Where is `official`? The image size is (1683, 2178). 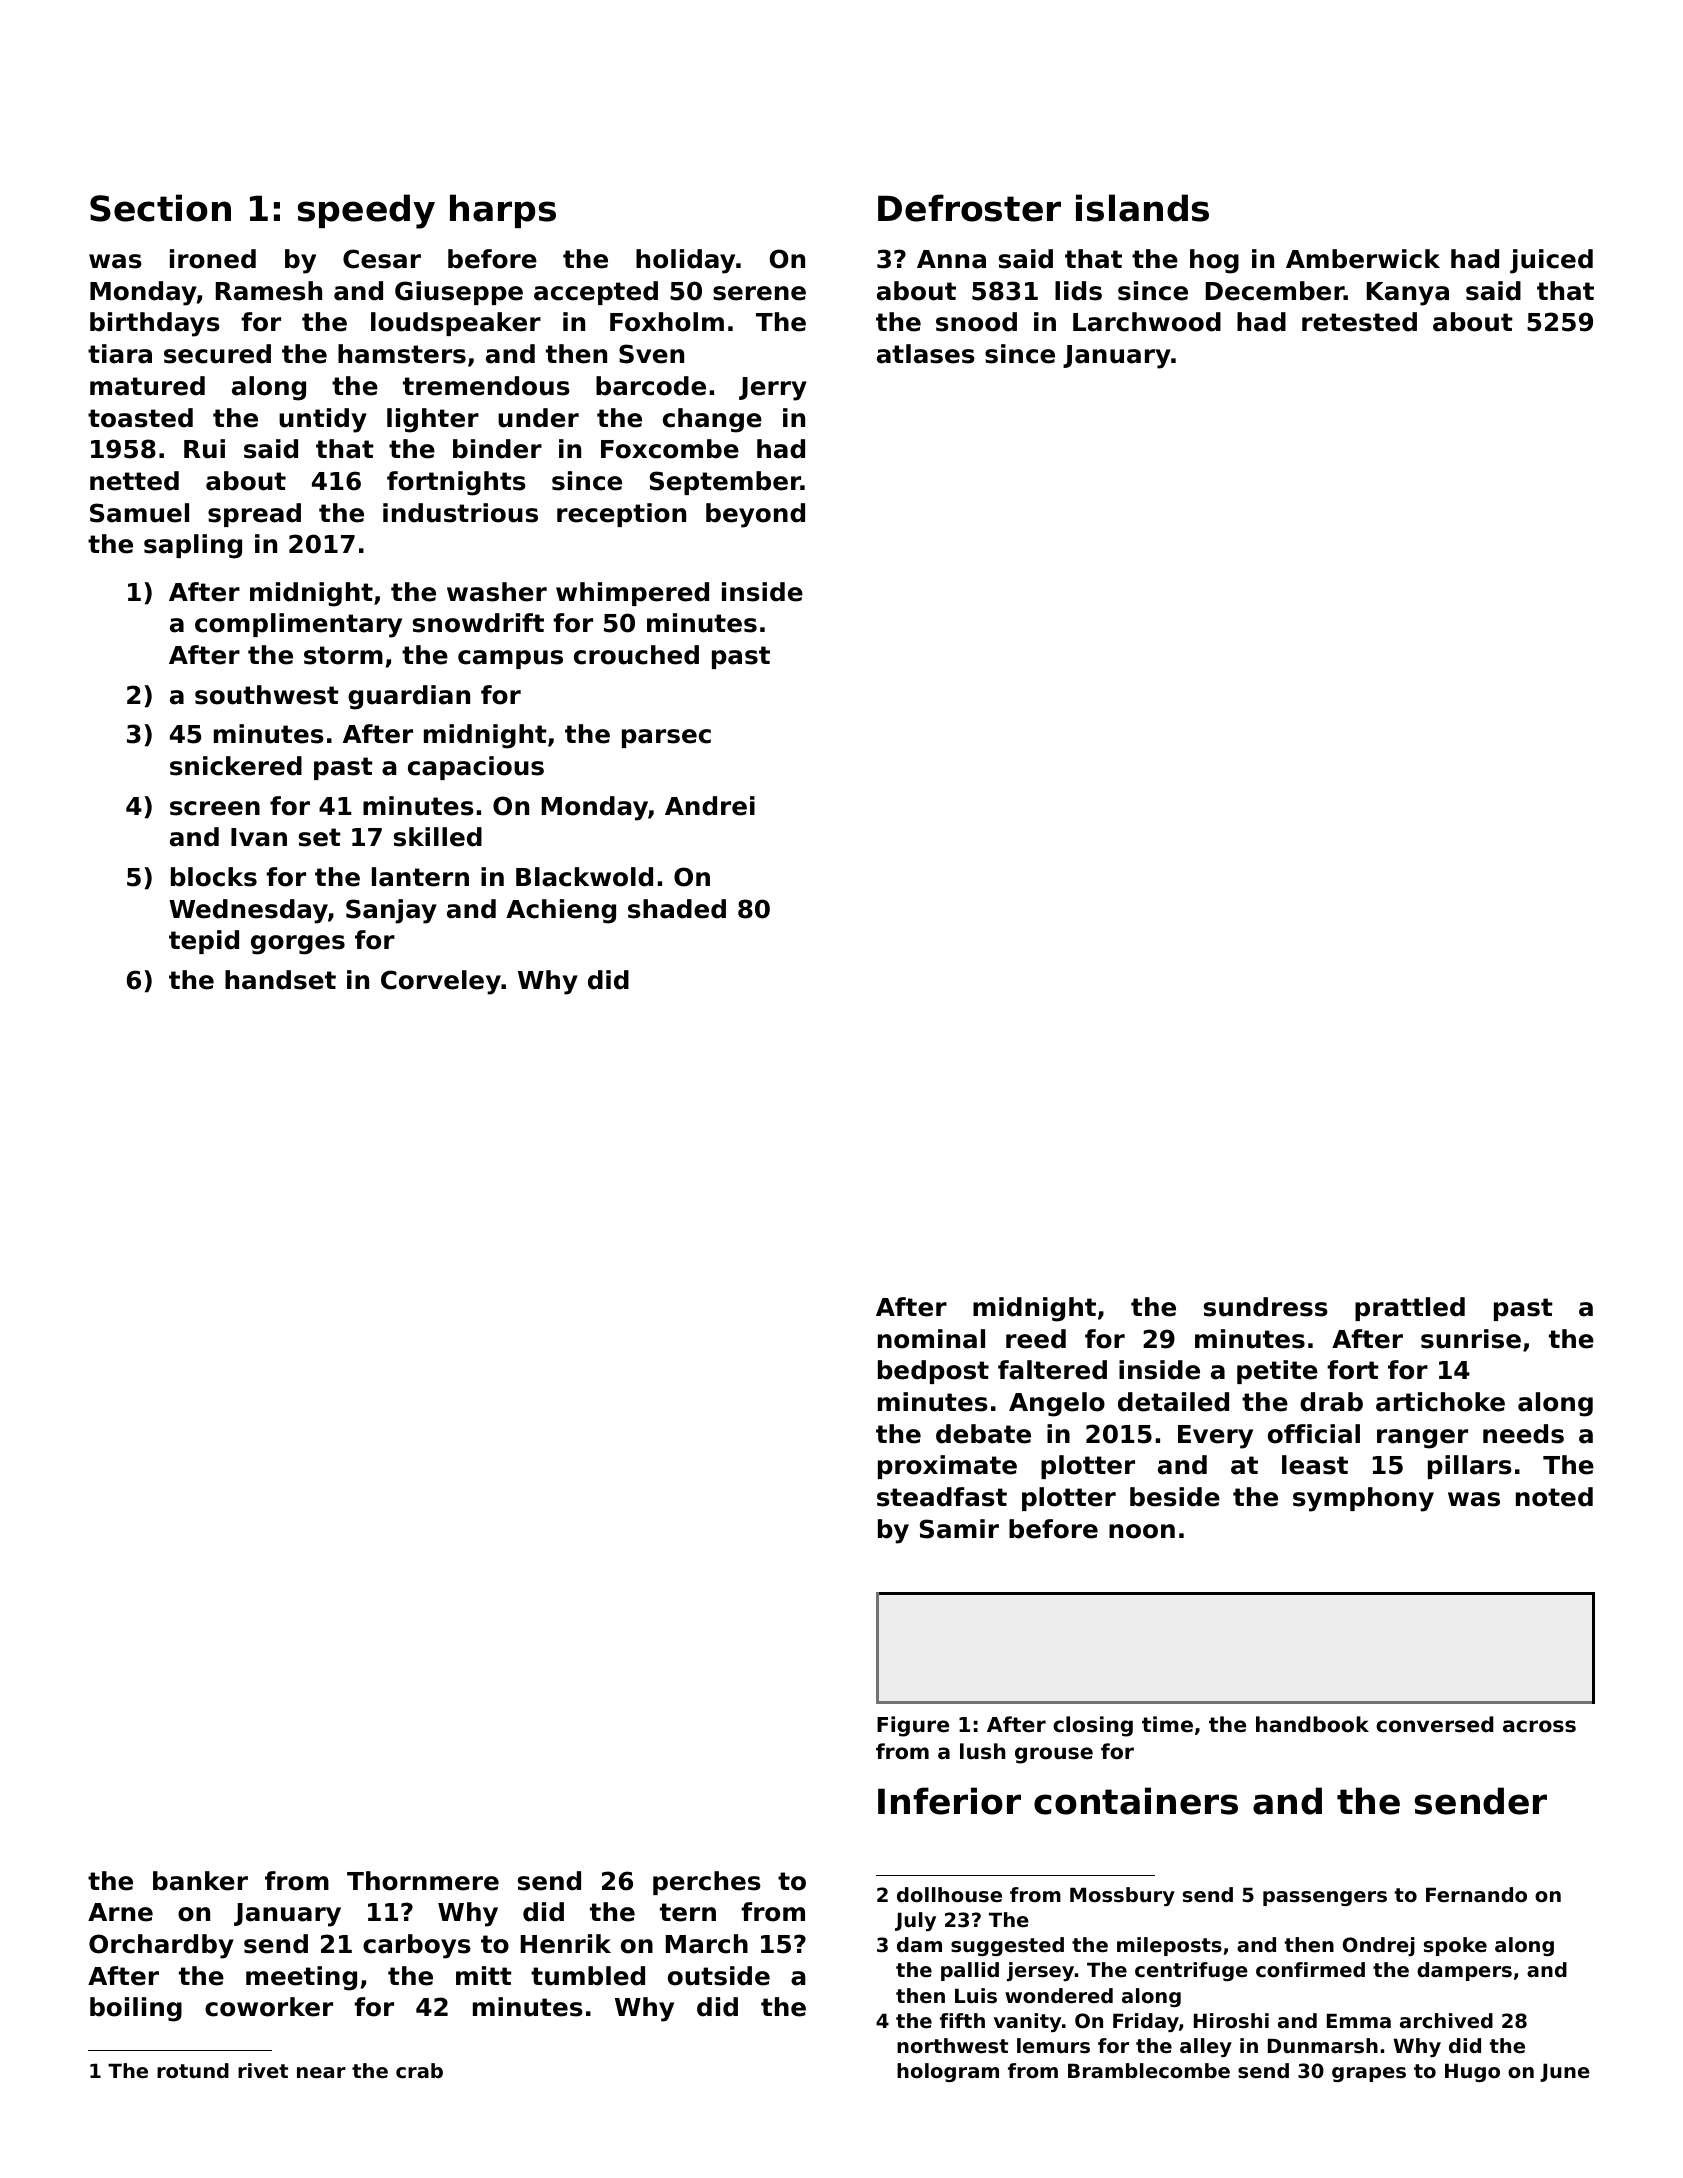
official is located at coordinates (1314, 1434).
